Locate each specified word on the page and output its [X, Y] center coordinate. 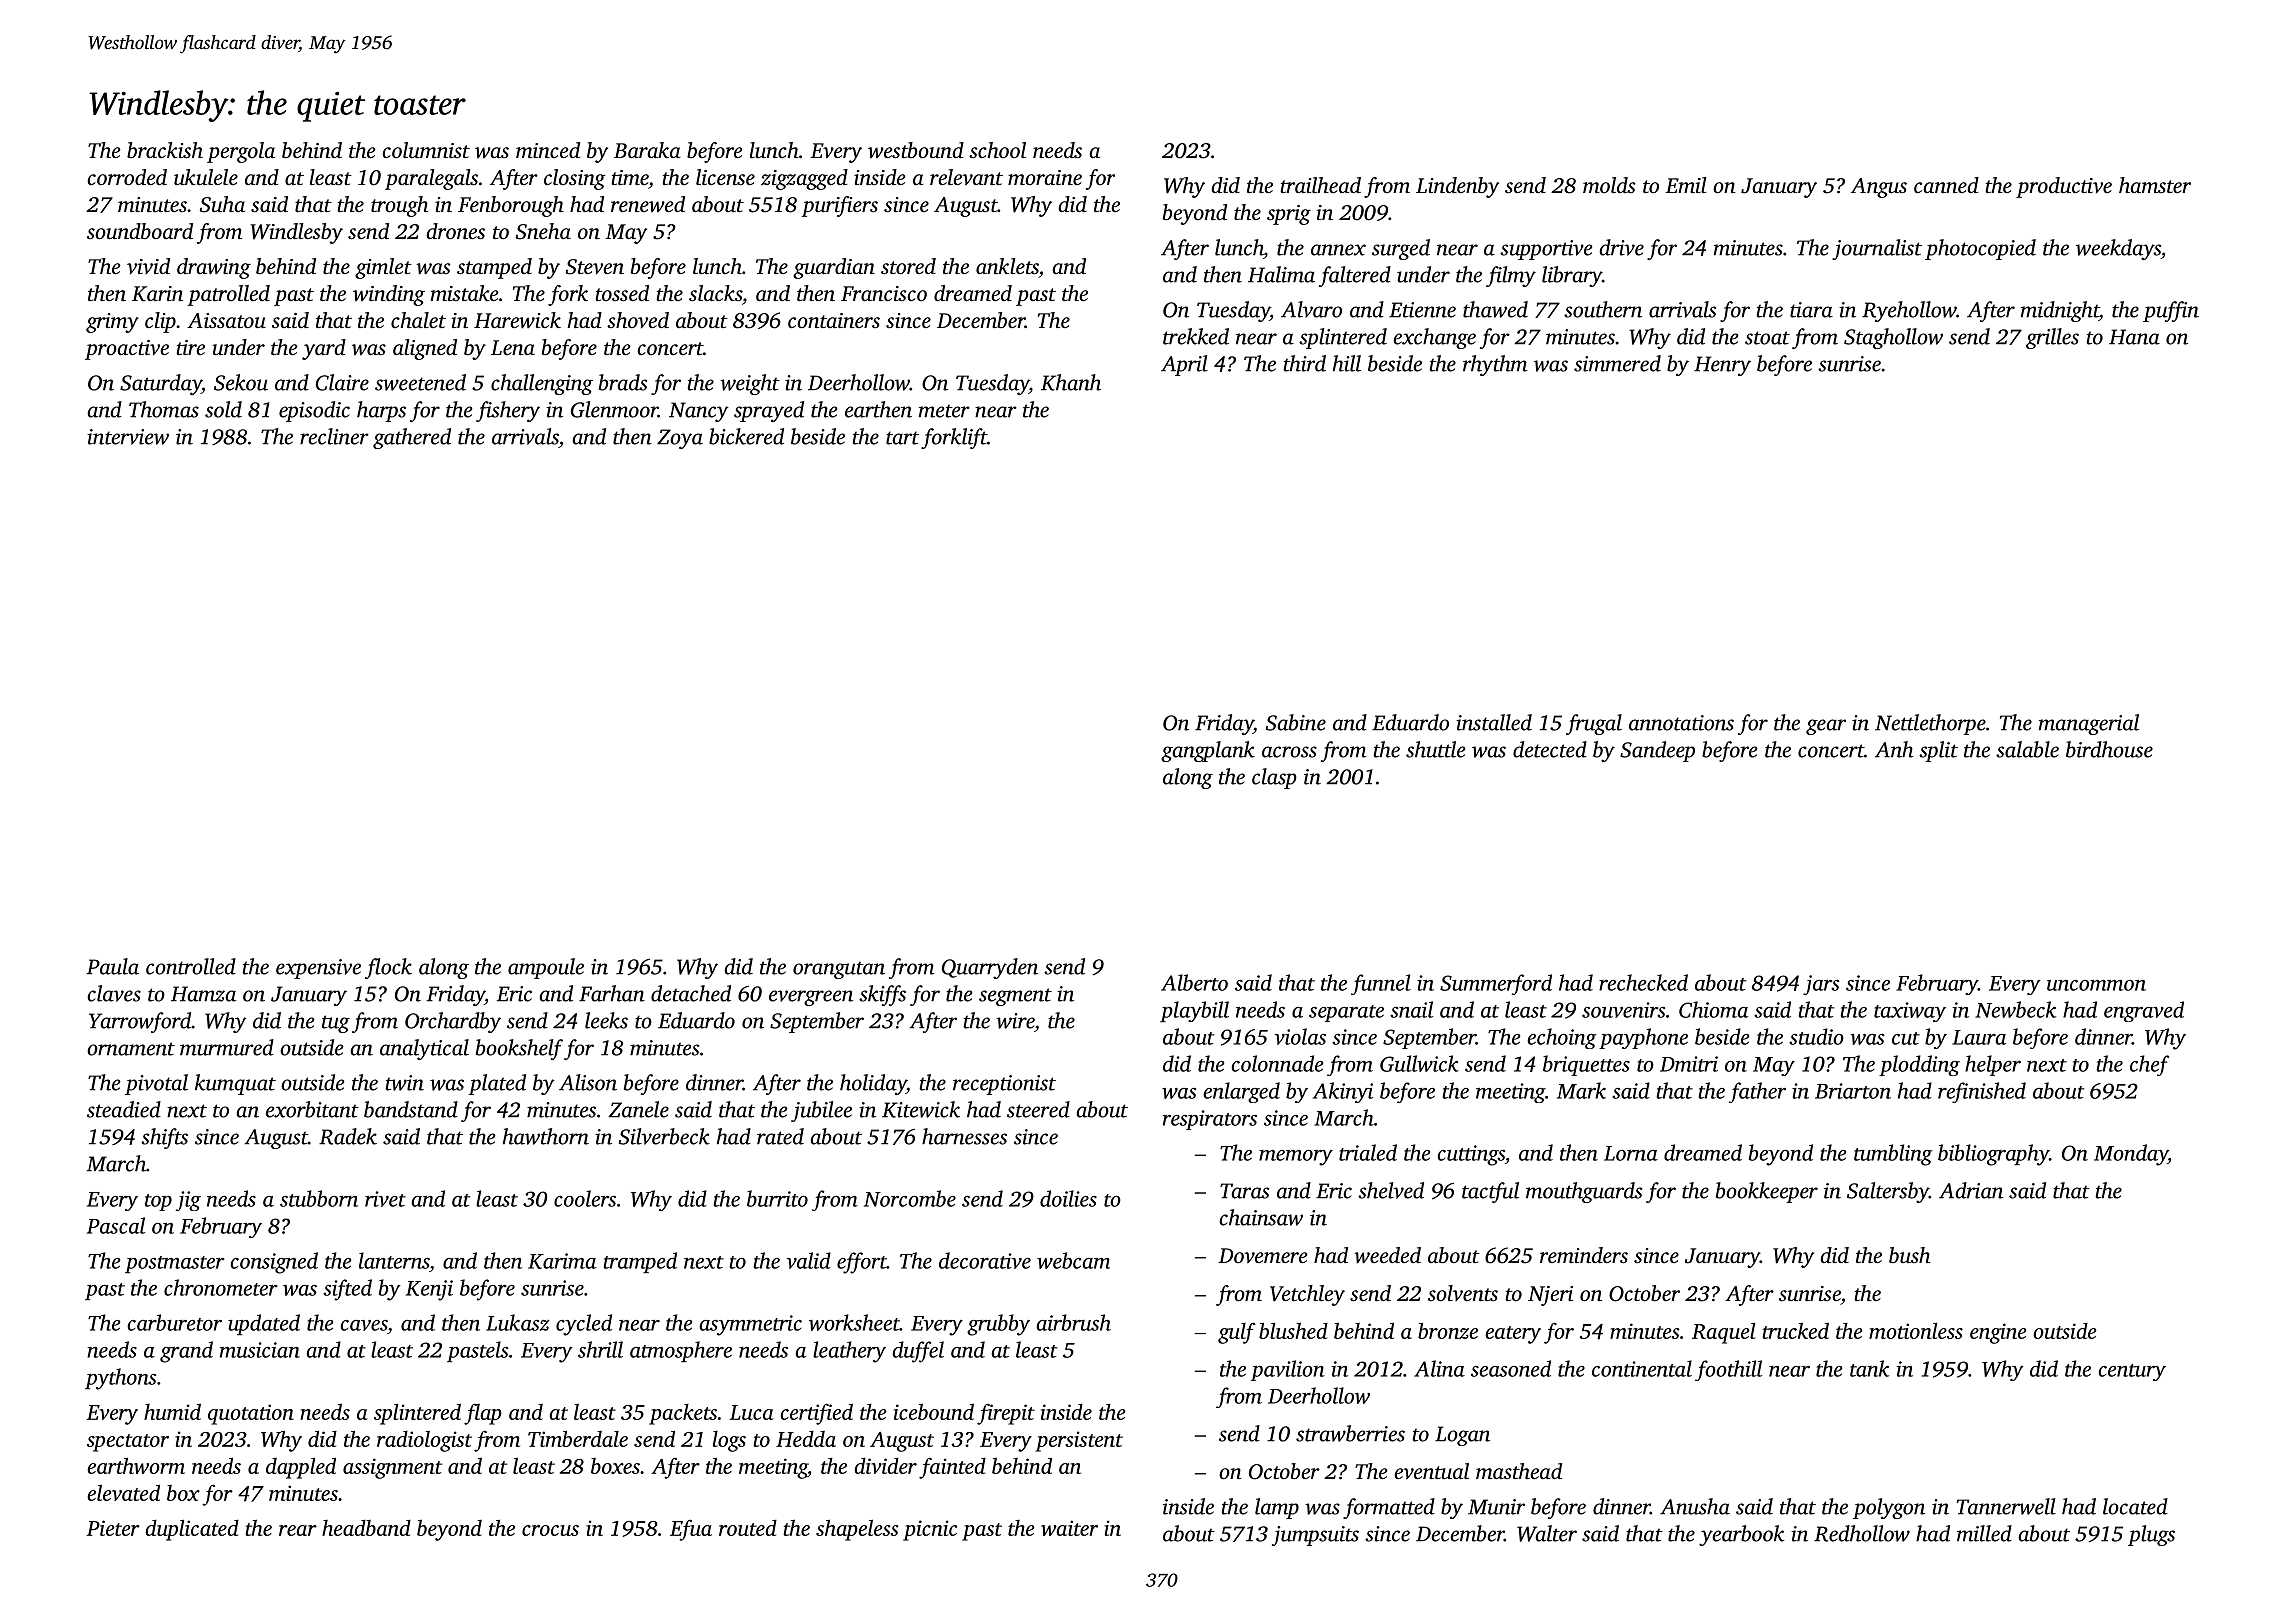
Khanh [1071, 382]
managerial [2089, 724]
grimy [112, 323]
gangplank [1208, 751]
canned [1946, 185]
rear [298, 1530]
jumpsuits [1315, 1536]
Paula [112, 966]
